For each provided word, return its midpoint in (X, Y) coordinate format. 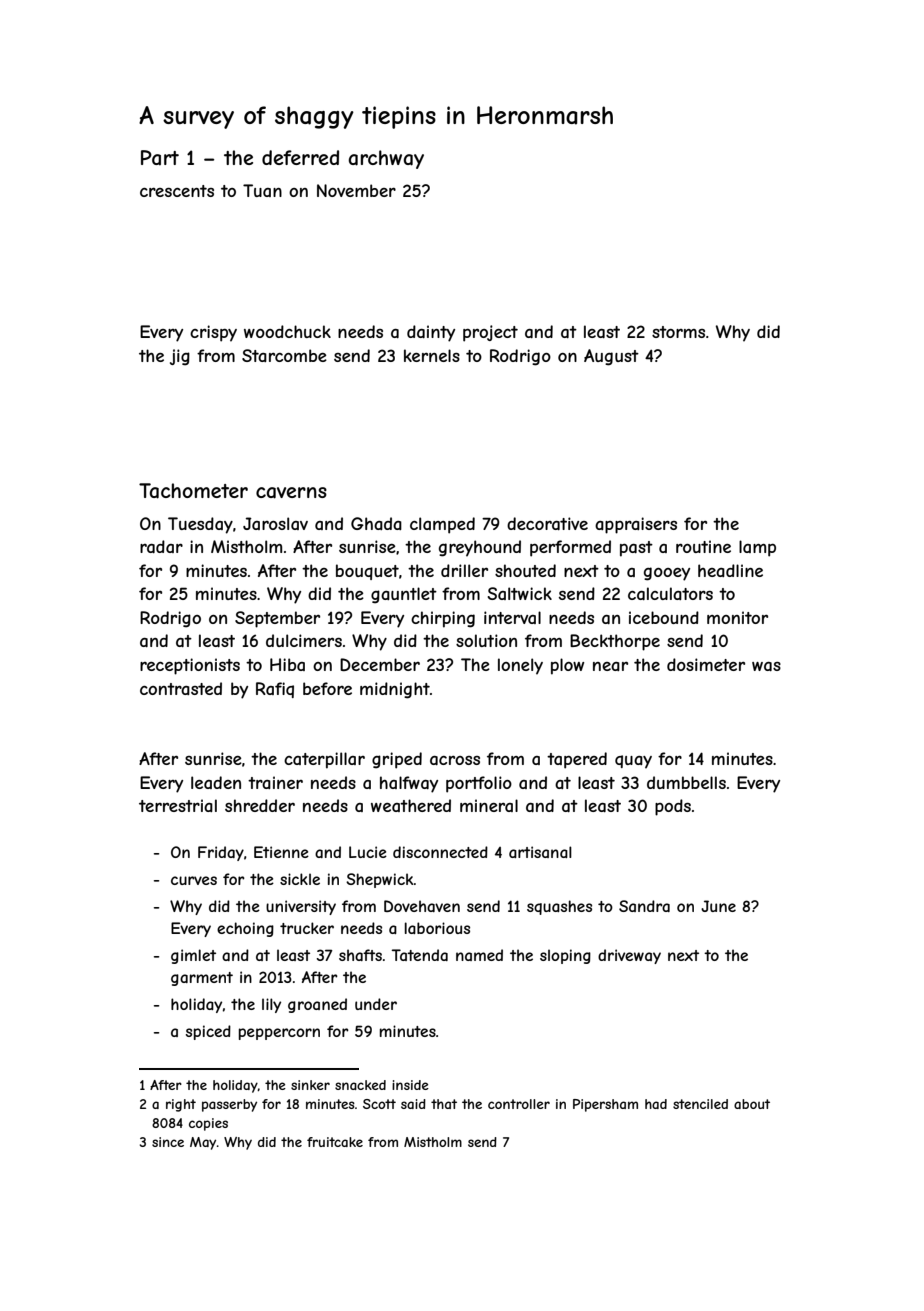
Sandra (644, 906)
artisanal (540, 852)
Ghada (376, 523)
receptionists (190, 666)
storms (678, 332)
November (356, 190)
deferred (300, 157)
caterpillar (324, 760)
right (181, 1105)
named (479, 955)
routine (703, 546)
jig (180, 357)
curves (194, 880)
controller (519, 1104)
